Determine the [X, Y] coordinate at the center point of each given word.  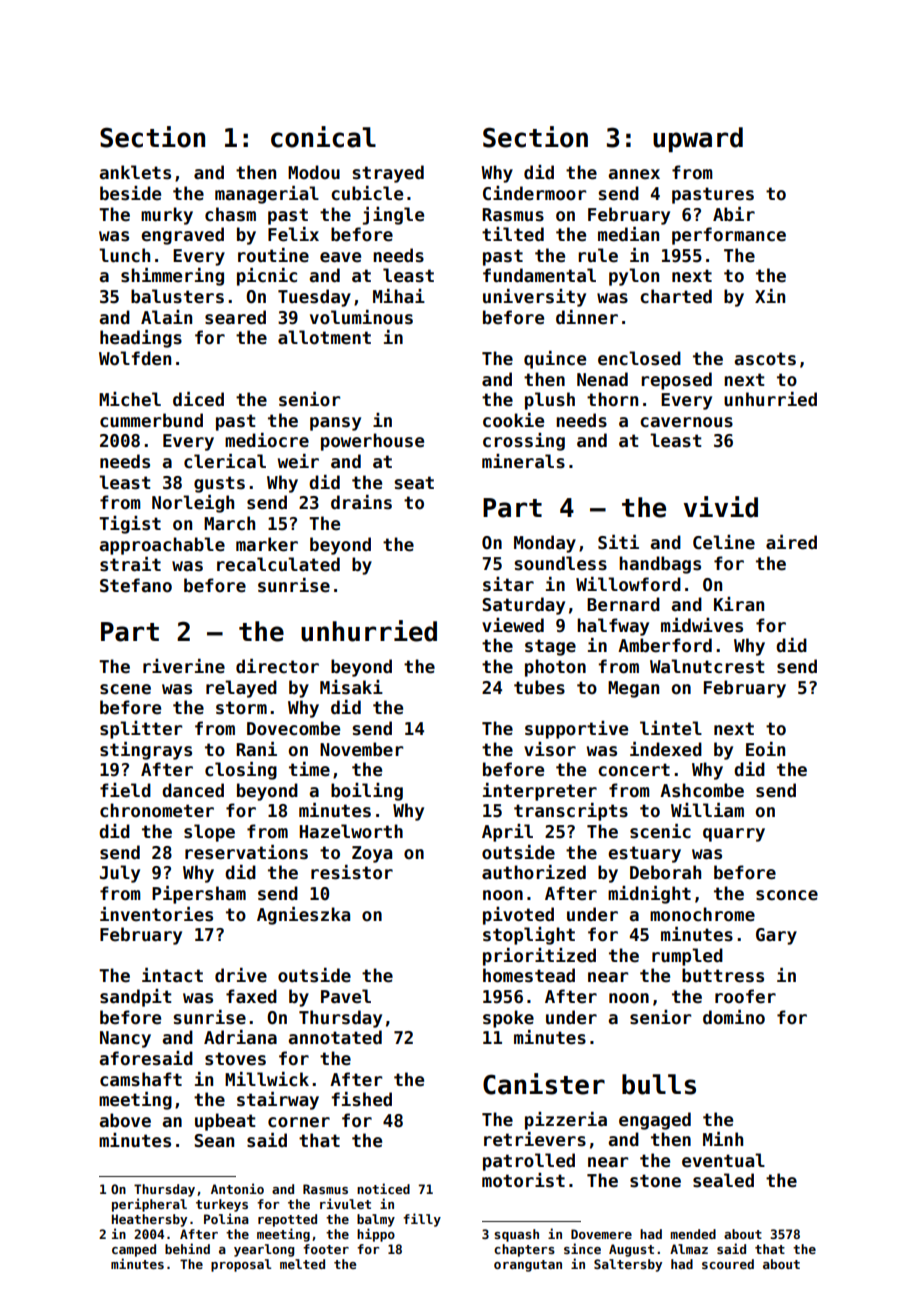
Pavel [346, 996]
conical [323, 137]
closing [241, 771]
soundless [560, 563]
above [125, 1120]
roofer [745, 996]
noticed [383, 1188]
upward [698, 140]
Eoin [765, 749]
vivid [721, 507]
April [507, 833]
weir [298, 461]
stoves [235, 1059]
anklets [135, 172]
